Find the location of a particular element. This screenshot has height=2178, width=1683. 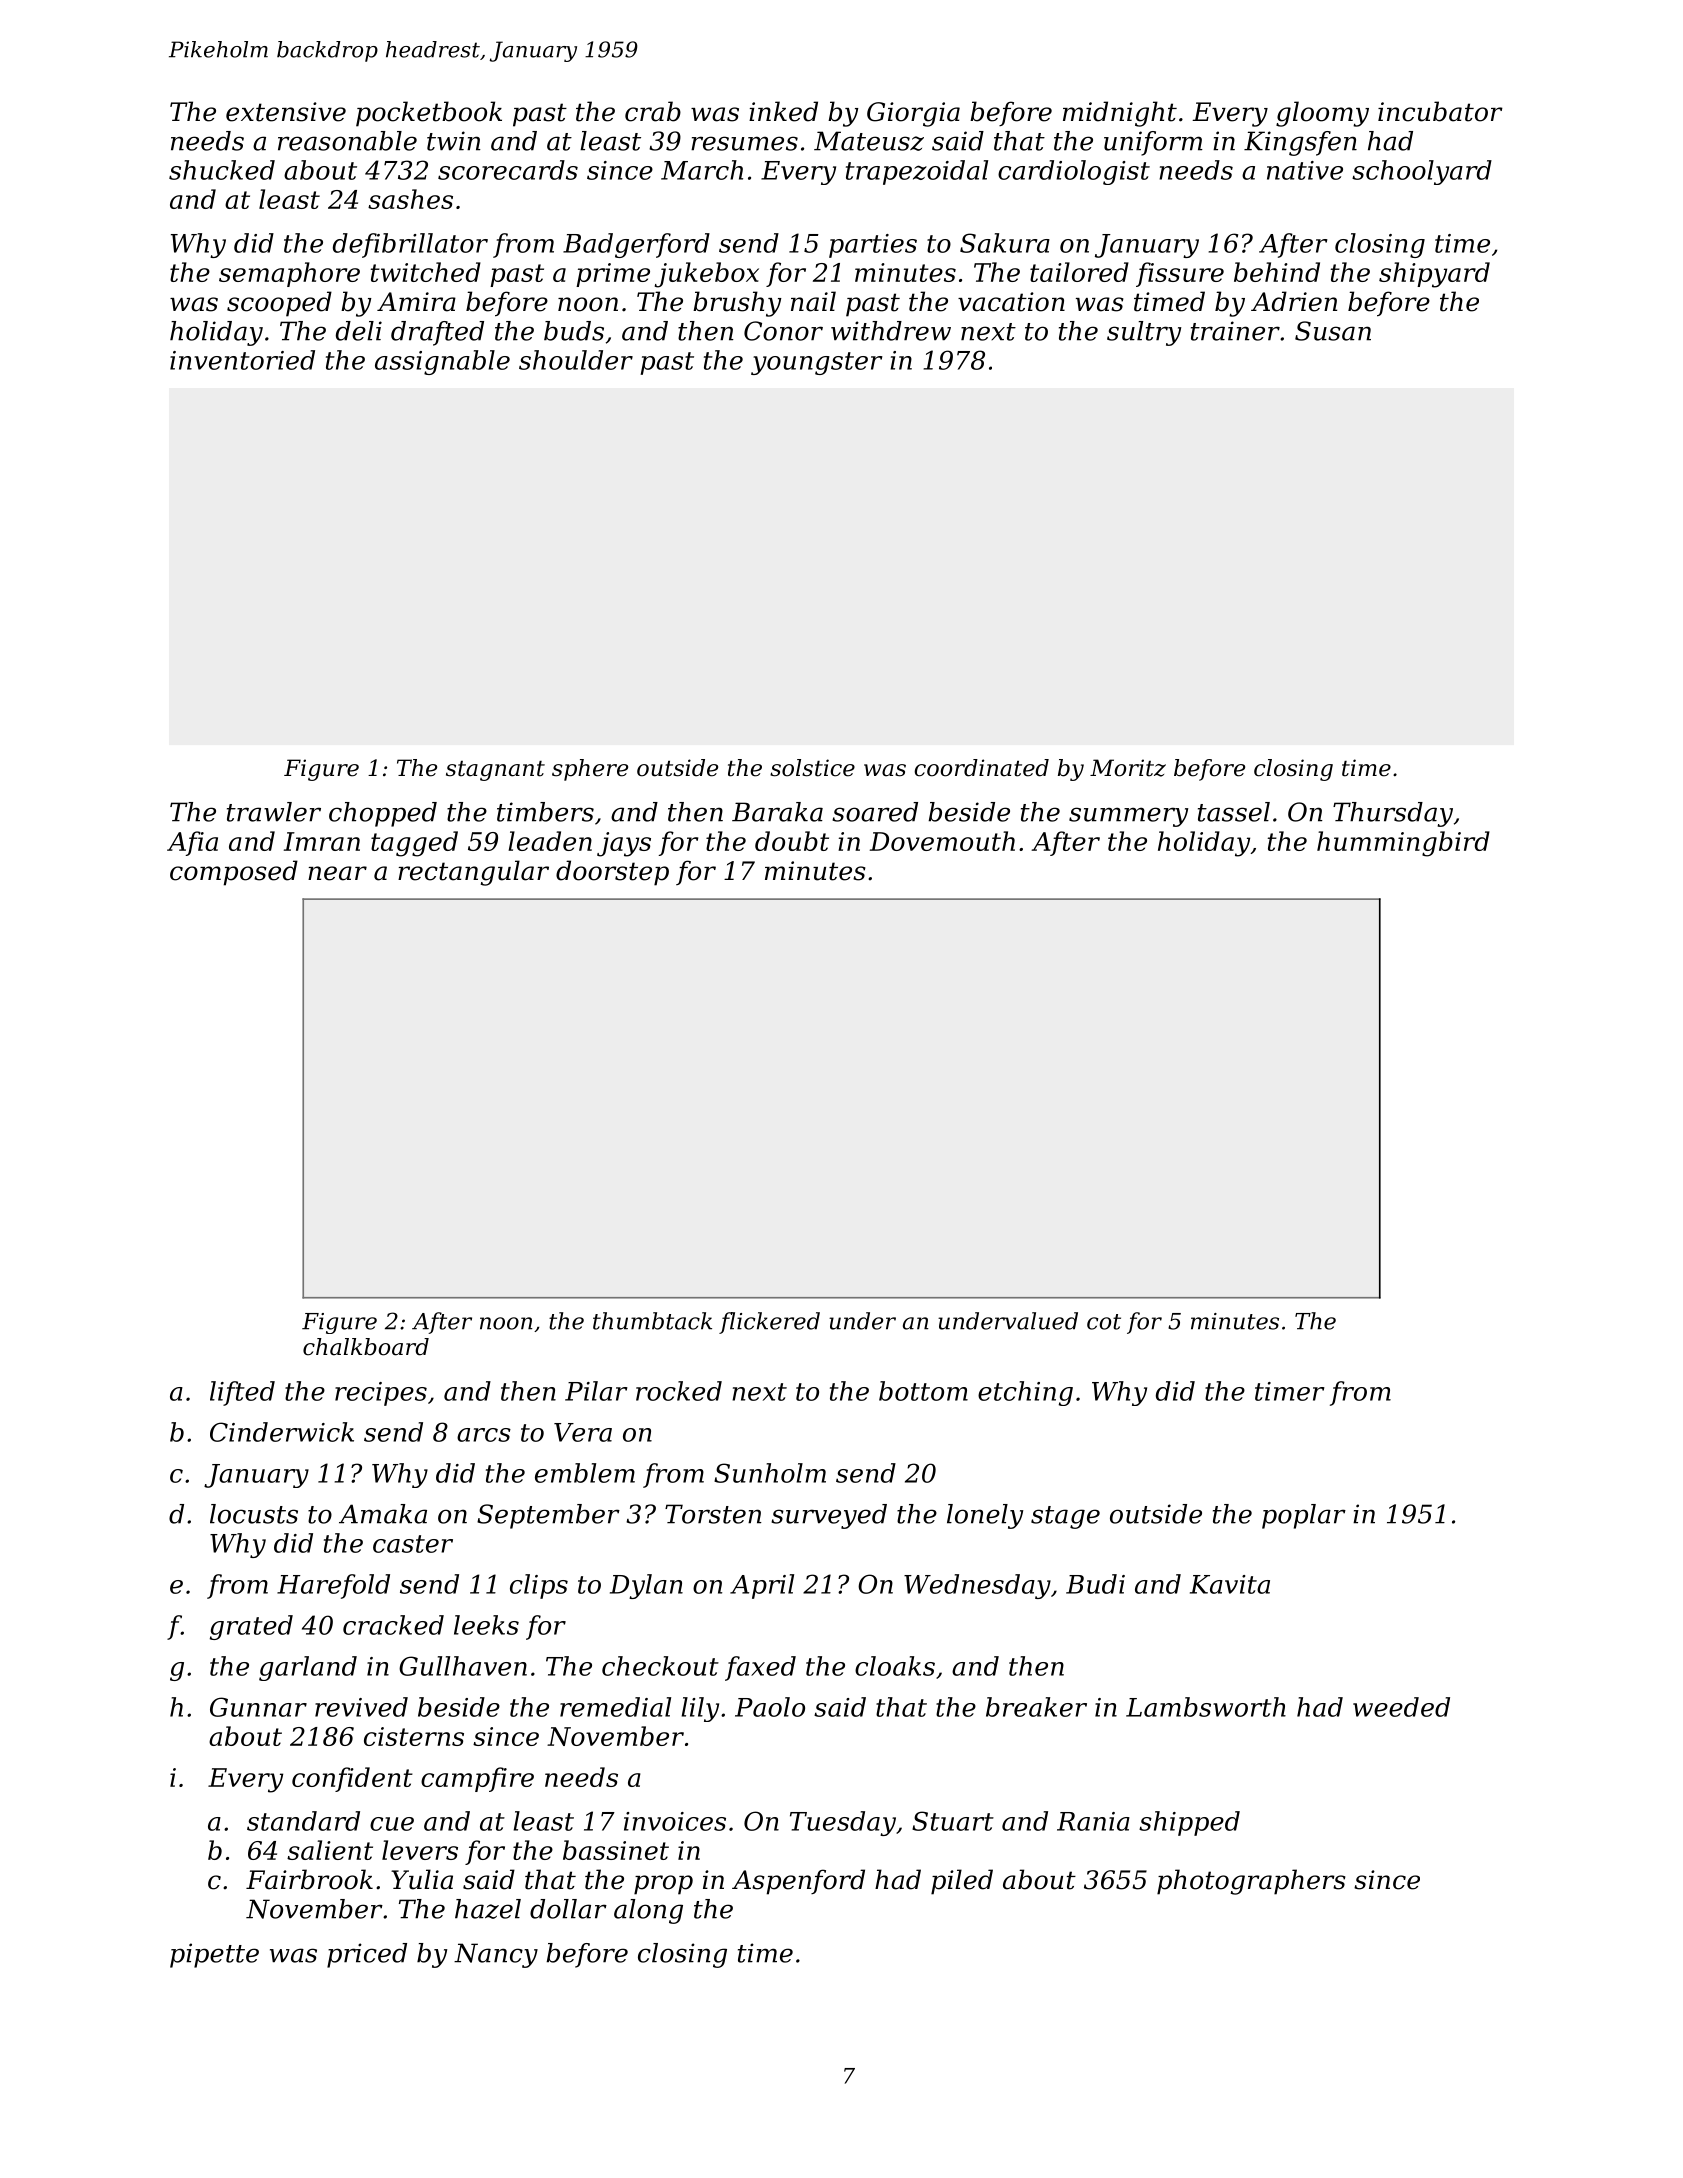

piled is located at coordinates (962, 1882).
